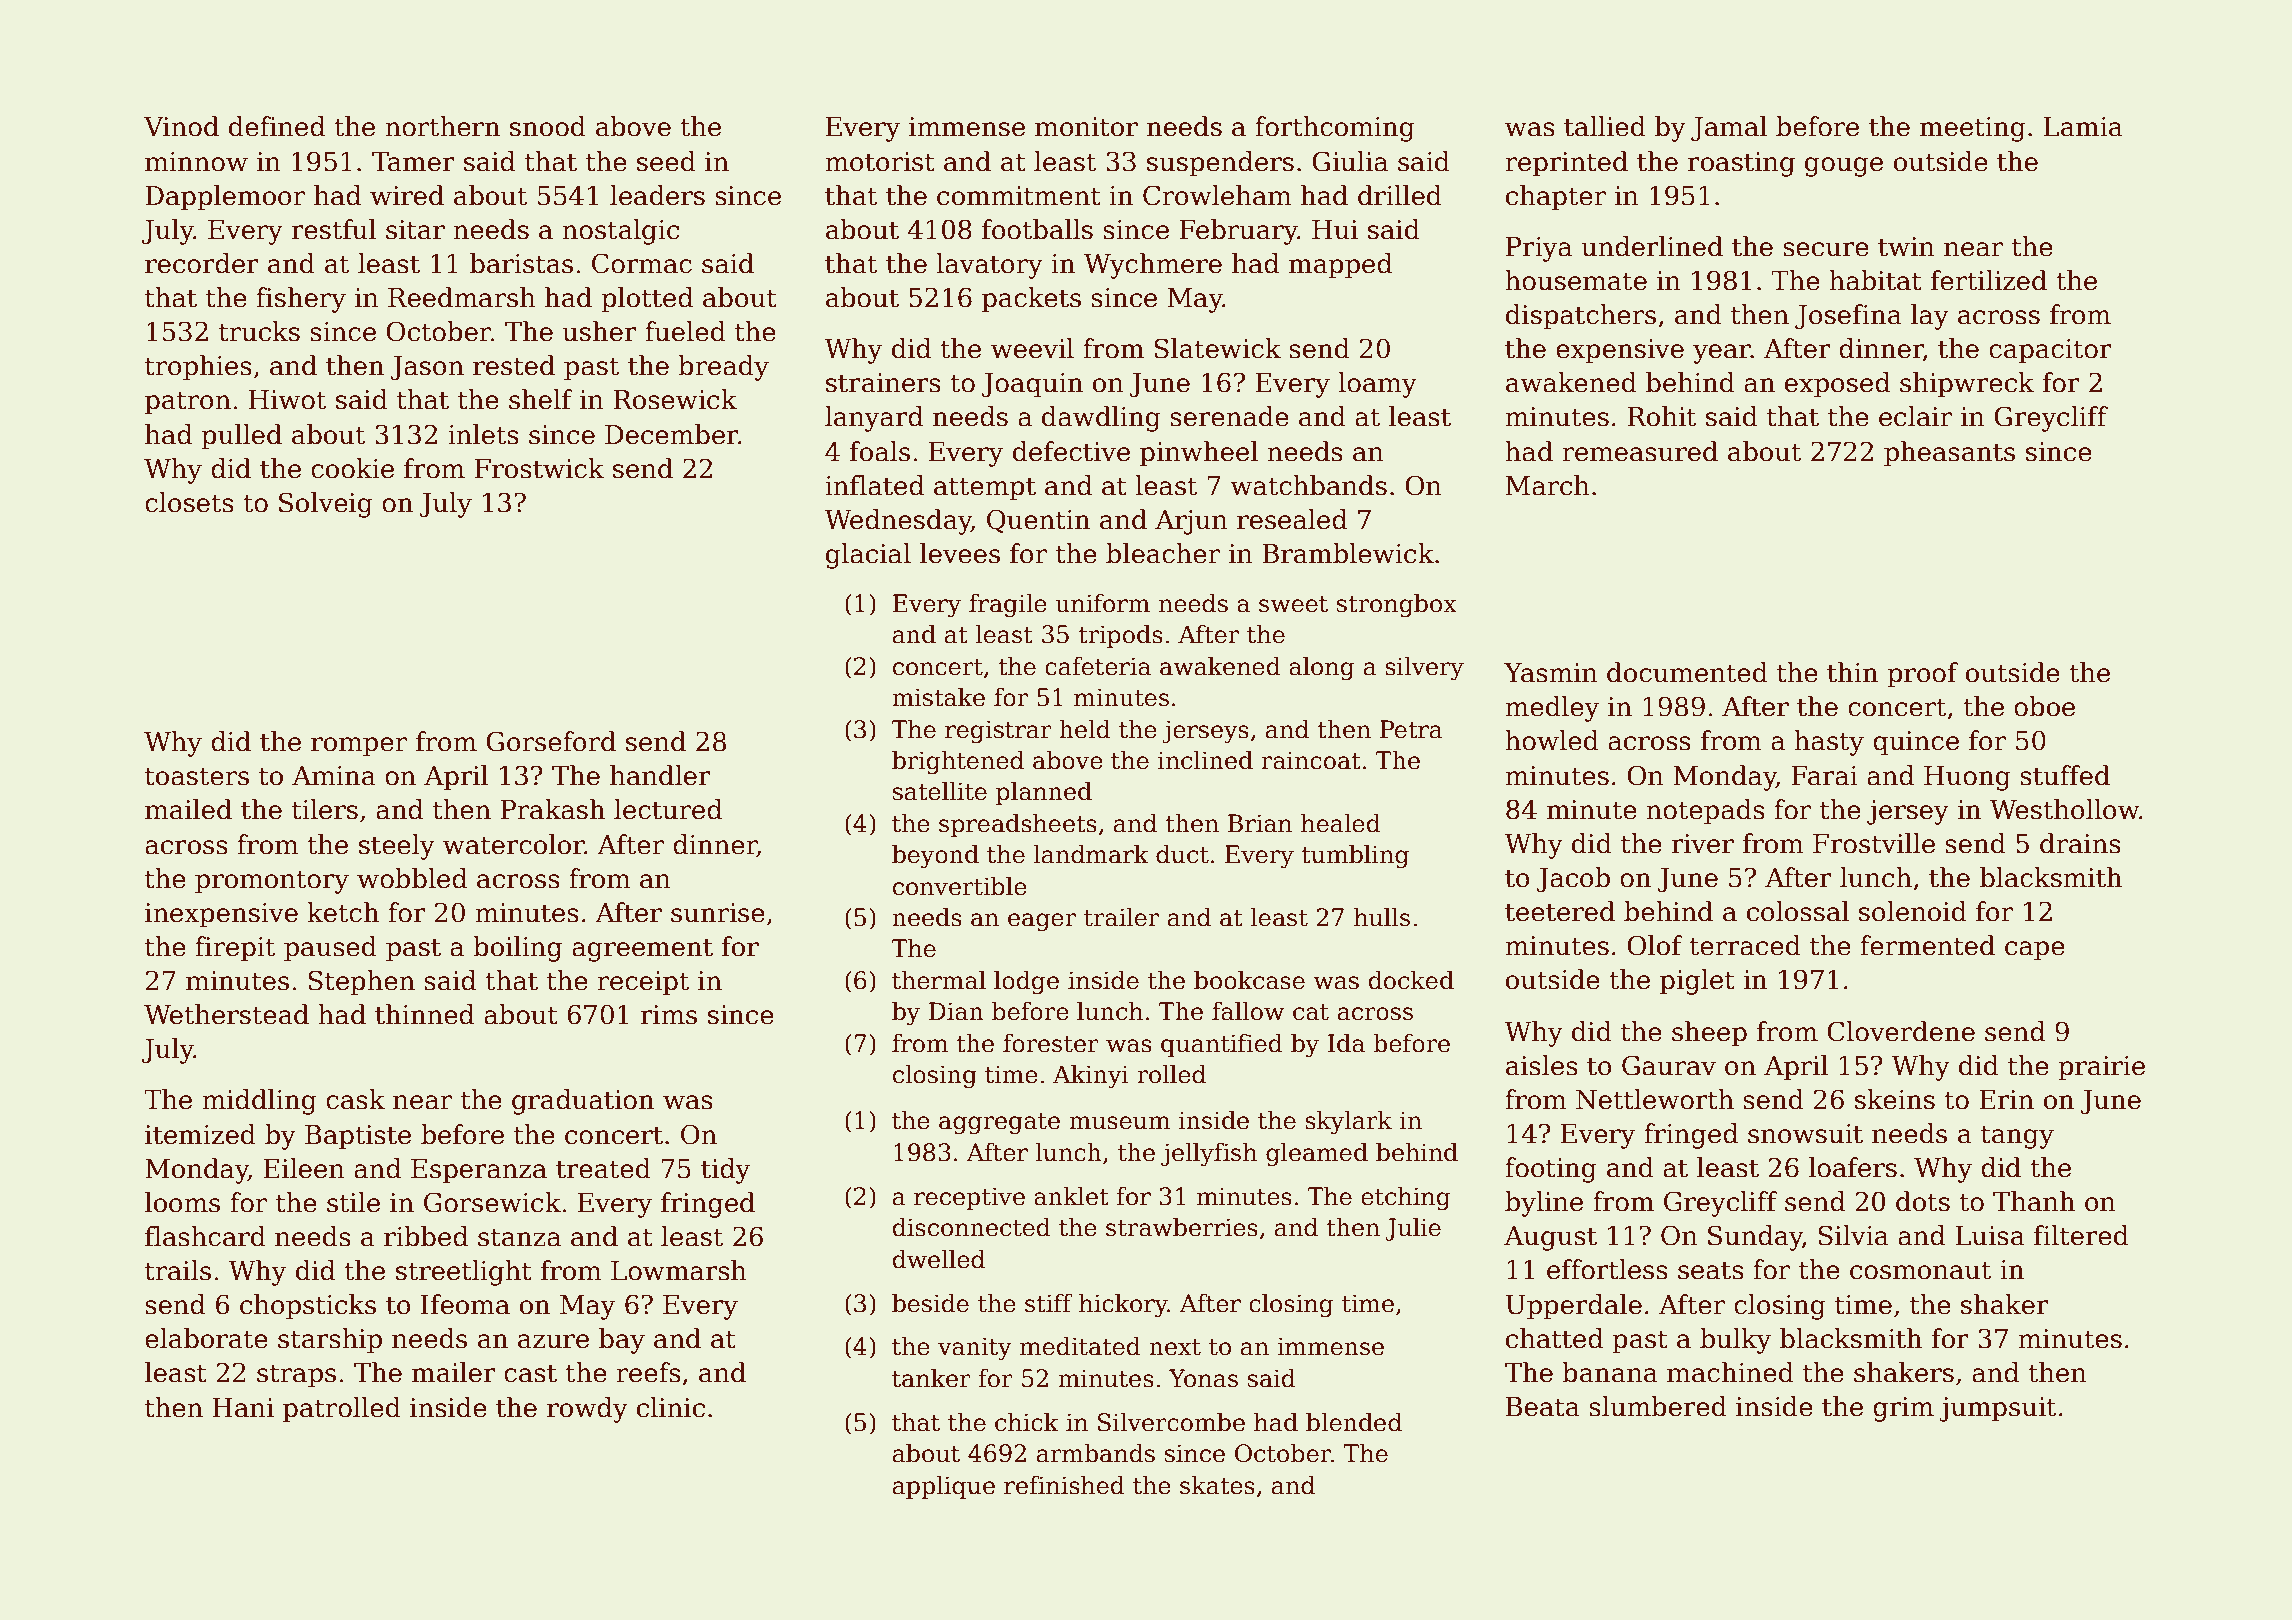  Describe the element at coordinates (1032, 348) in the document. I see `weevil` at that location.
